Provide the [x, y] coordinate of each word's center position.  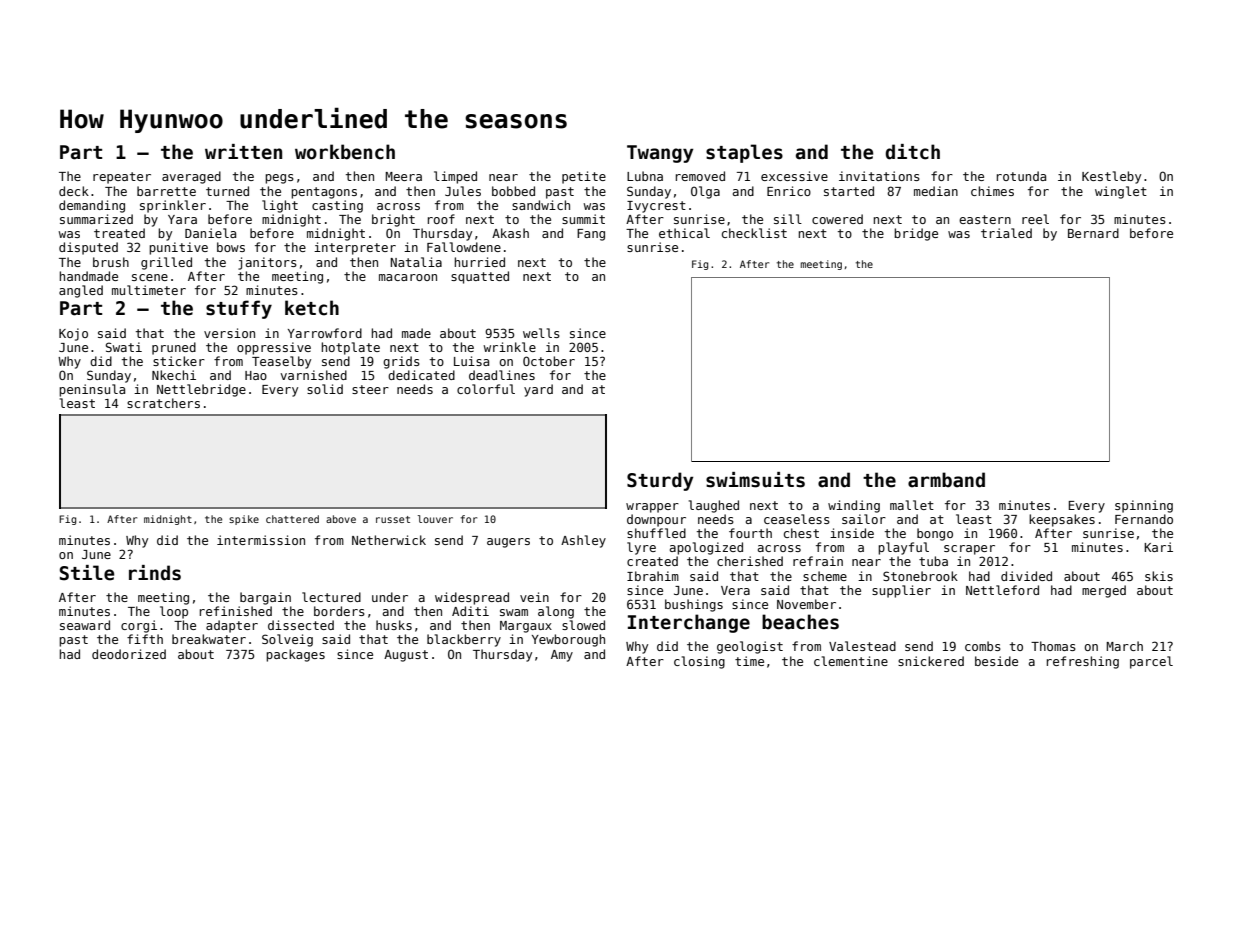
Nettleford [1002, 590]
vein [534, 597]
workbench [345, 152]
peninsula [92, 390]
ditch [912, 152]
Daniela [210, 233]
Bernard [1093, 233]
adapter [232, 626]
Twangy [660, 154]
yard [538, 390]
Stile [87, 573]
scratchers [163, 403]
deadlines [502, 375]
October [549, 361]
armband [946, 480]
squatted [480, 277]
